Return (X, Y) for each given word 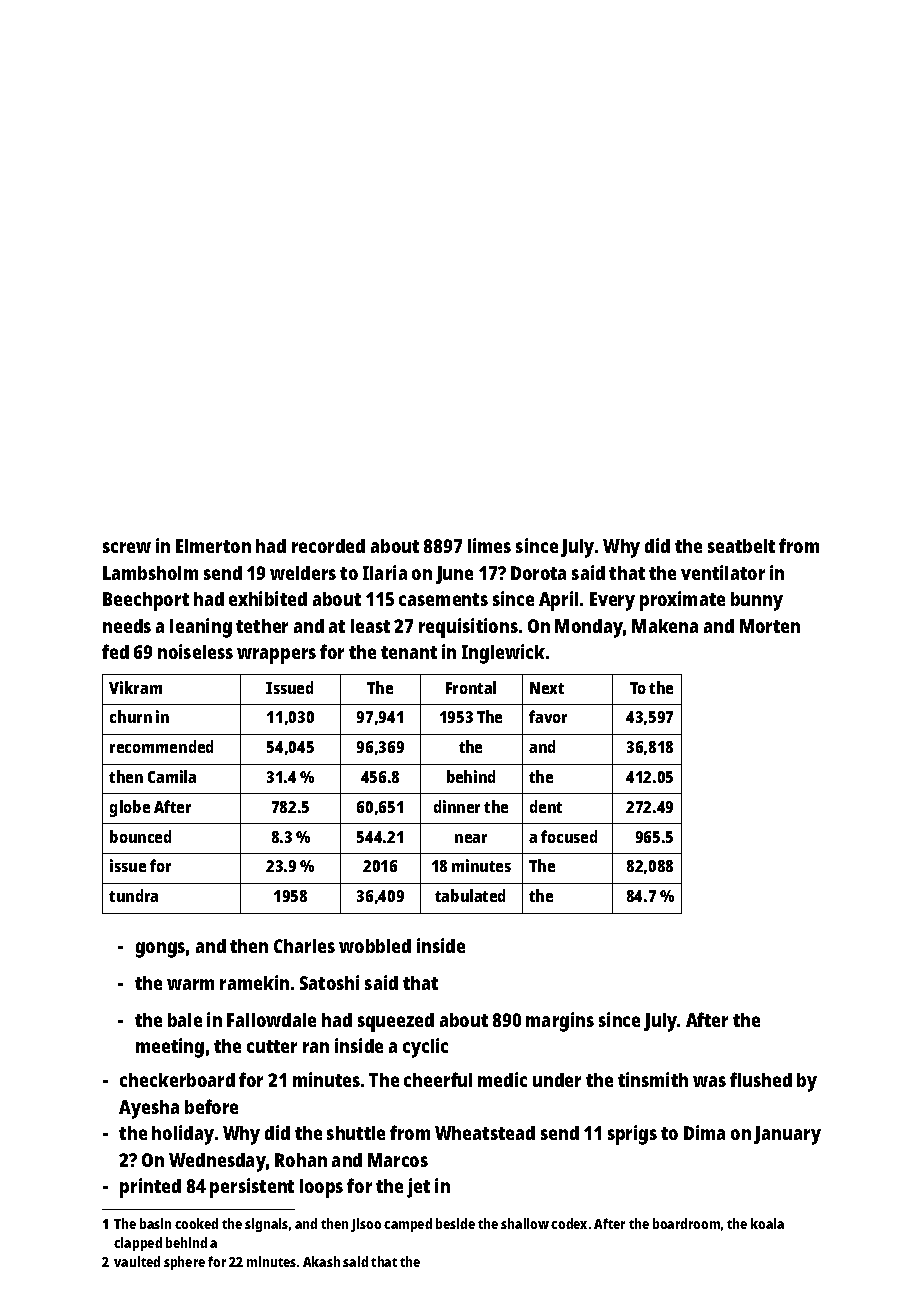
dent (546, 806)
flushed (761, 1079)
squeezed (396, 1022)
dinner (457, 806)
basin (155, 1223)
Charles (304, 946)
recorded (328, 546)
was (709, 1081)
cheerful (438, 1079)
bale (185, 1020)
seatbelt (741, 546)
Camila (172, 776)
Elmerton (213, 546)
